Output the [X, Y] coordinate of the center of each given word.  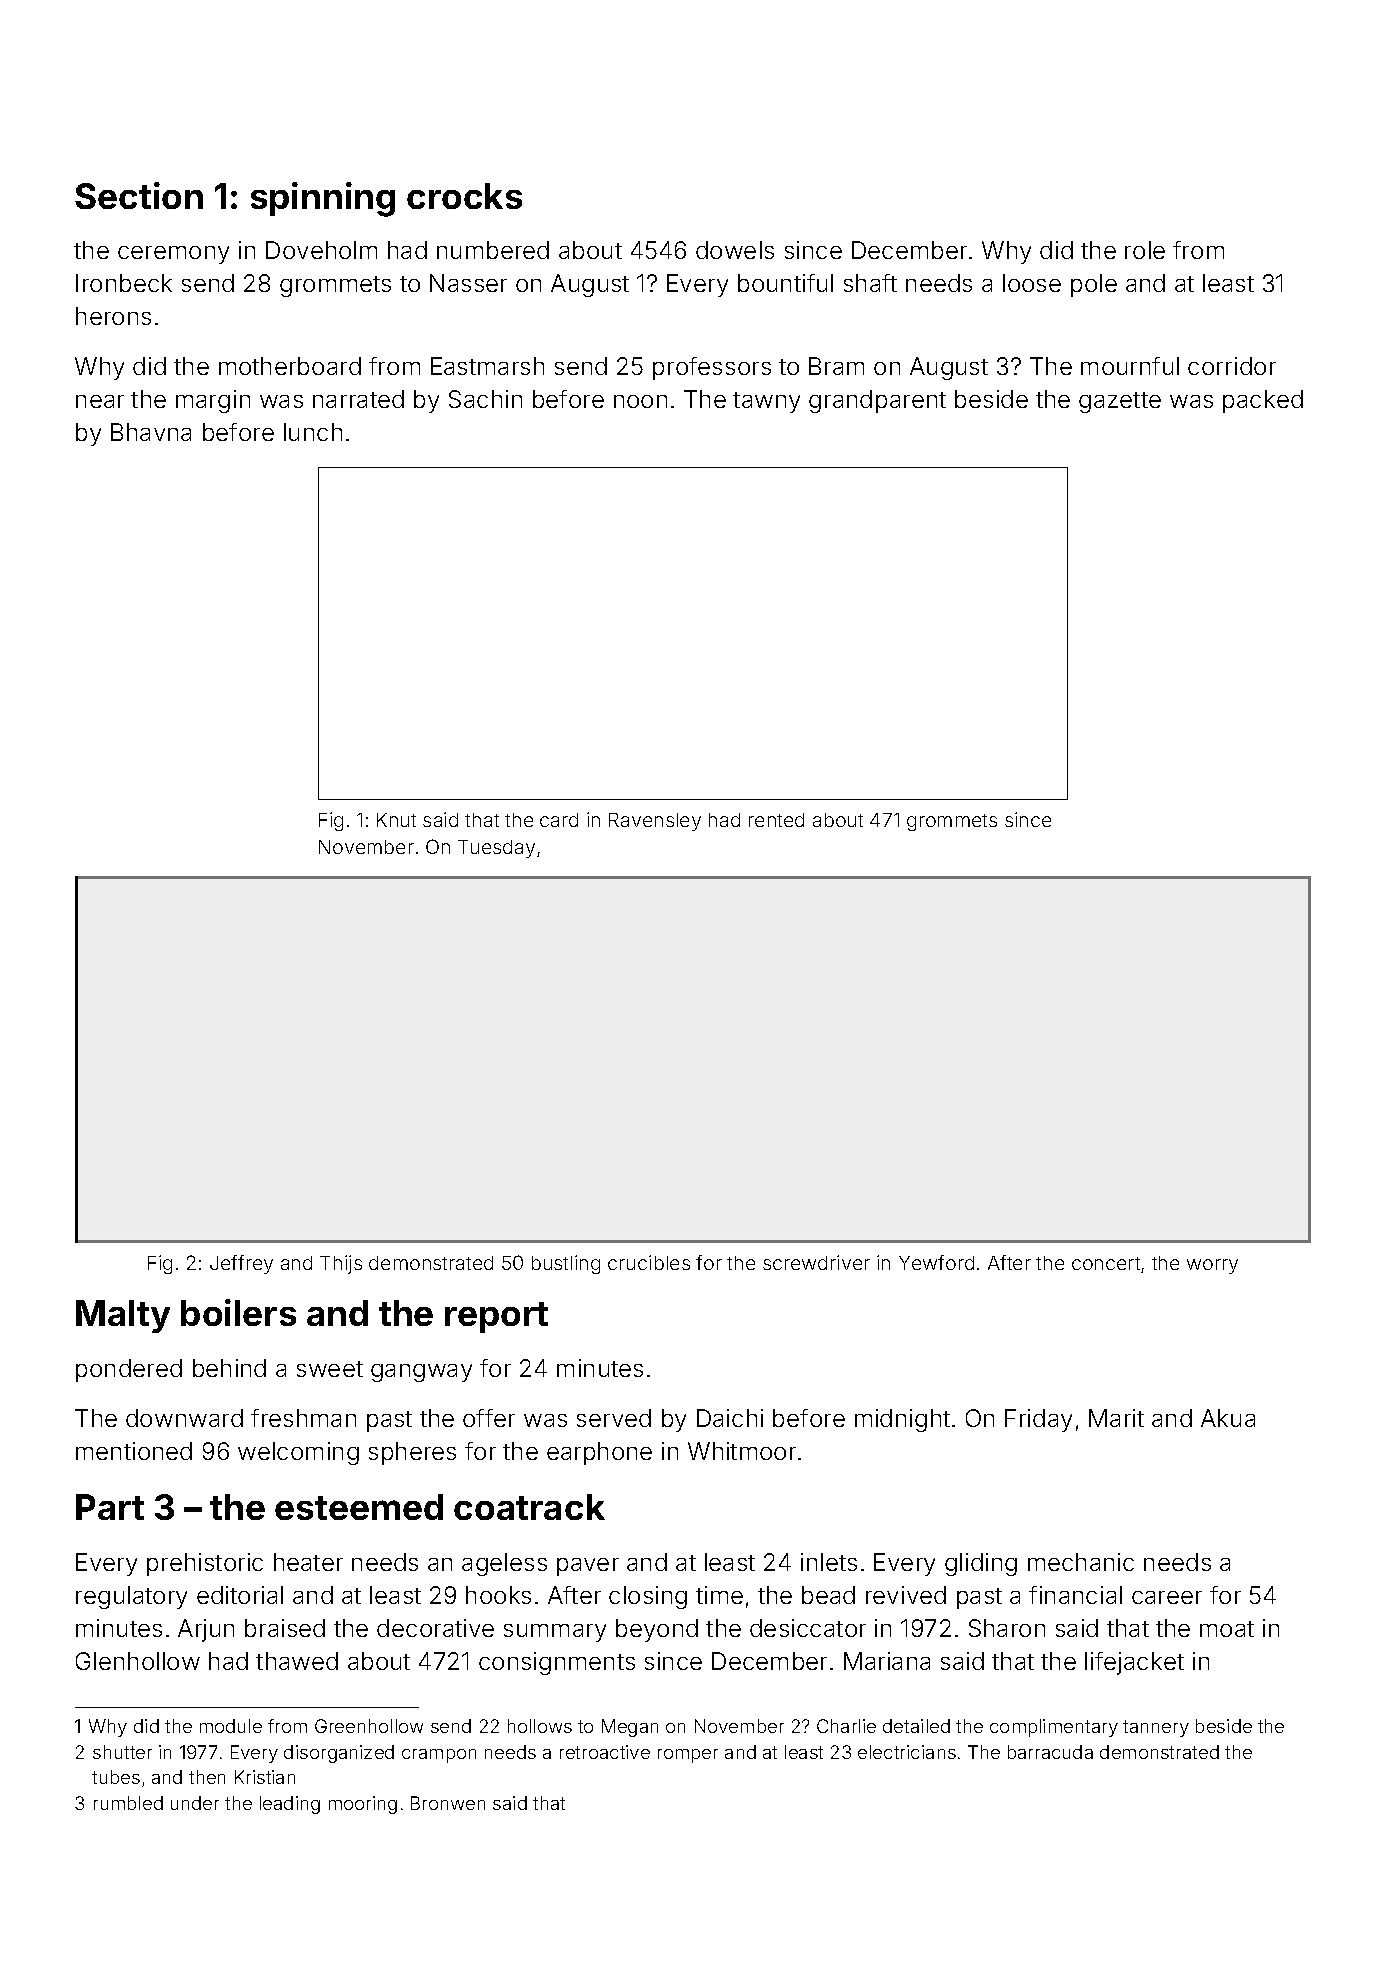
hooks [498, 1595]
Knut [396, 820]
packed [1263, 401]
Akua [1228, 1418]
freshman [303, 1418]
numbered [493, 250]
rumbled [128, 1803]
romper [688, 1756]
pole [1094, 285]
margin [213, 401]
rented [776, 820]
